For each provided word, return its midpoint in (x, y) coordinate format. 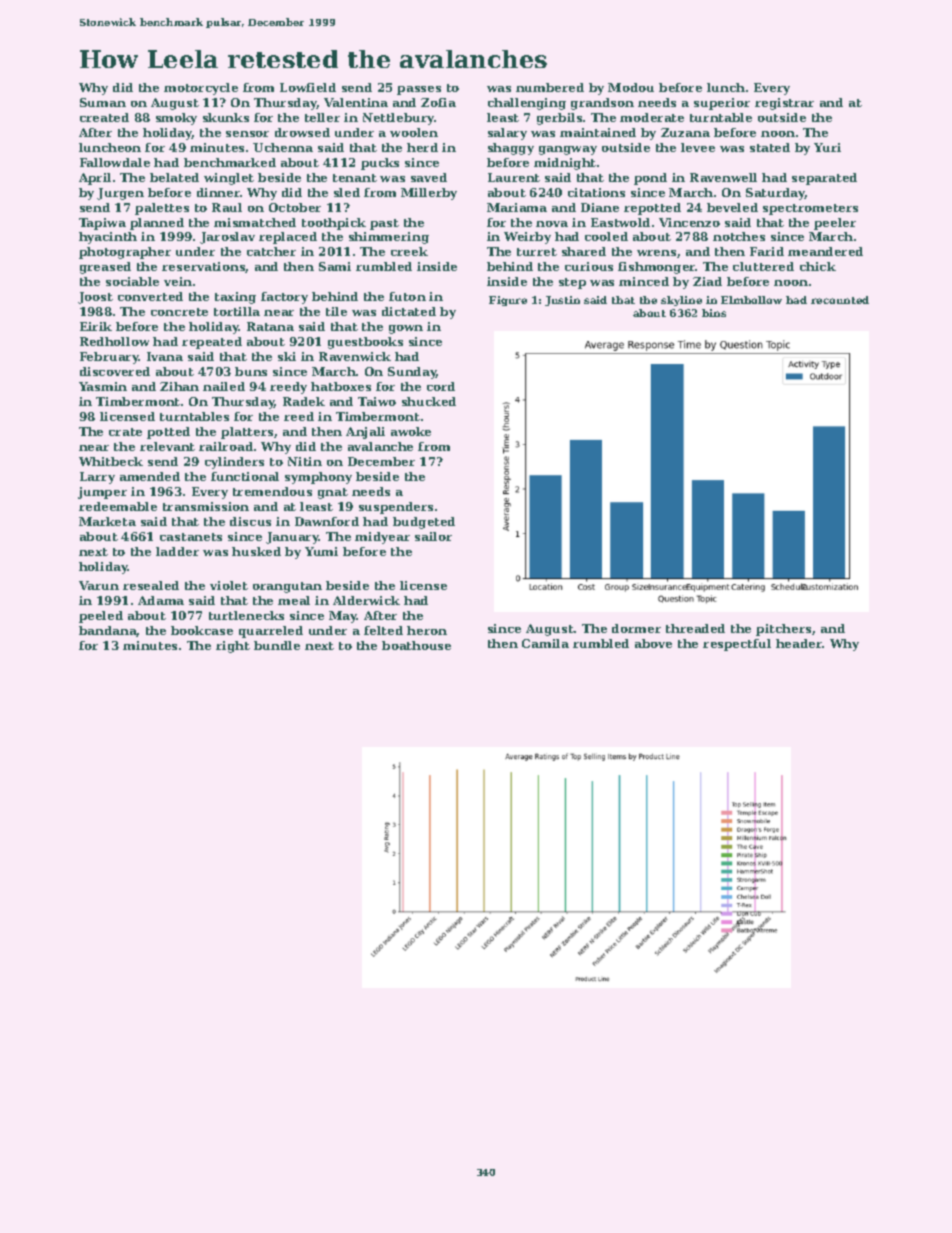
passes (419, 90)
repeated (212, 343)
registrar (784, 104)
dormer (636, 628)
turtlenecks (246, 615)
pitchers (783, 630)
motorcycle (201, 89)
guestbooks (365, 343)
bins (714, 313)
